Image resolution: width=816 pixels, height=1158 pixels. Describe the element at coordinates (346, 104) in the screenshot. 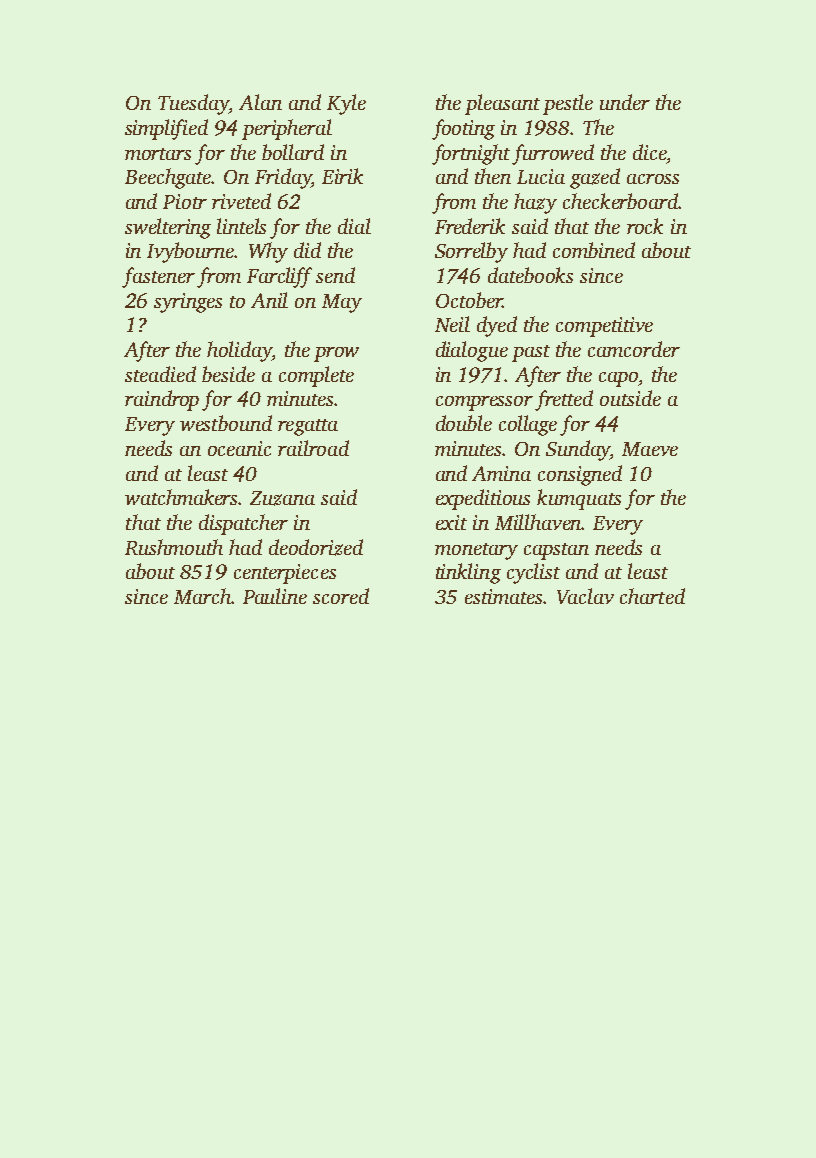

I see `Kyle` at that location.
